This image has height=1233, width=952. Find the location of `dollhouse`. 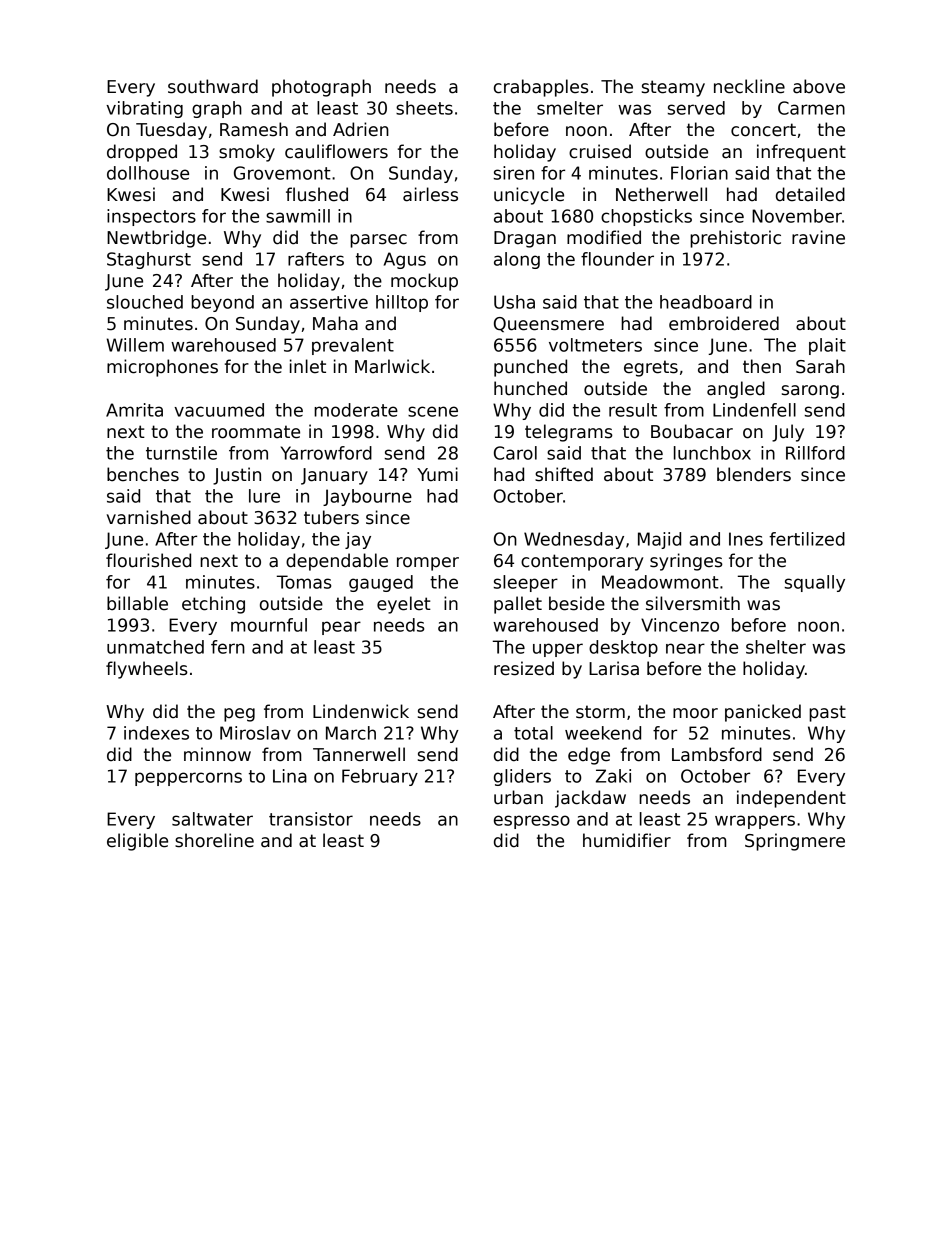

dollhouse is located at coordinates (148, 173).
